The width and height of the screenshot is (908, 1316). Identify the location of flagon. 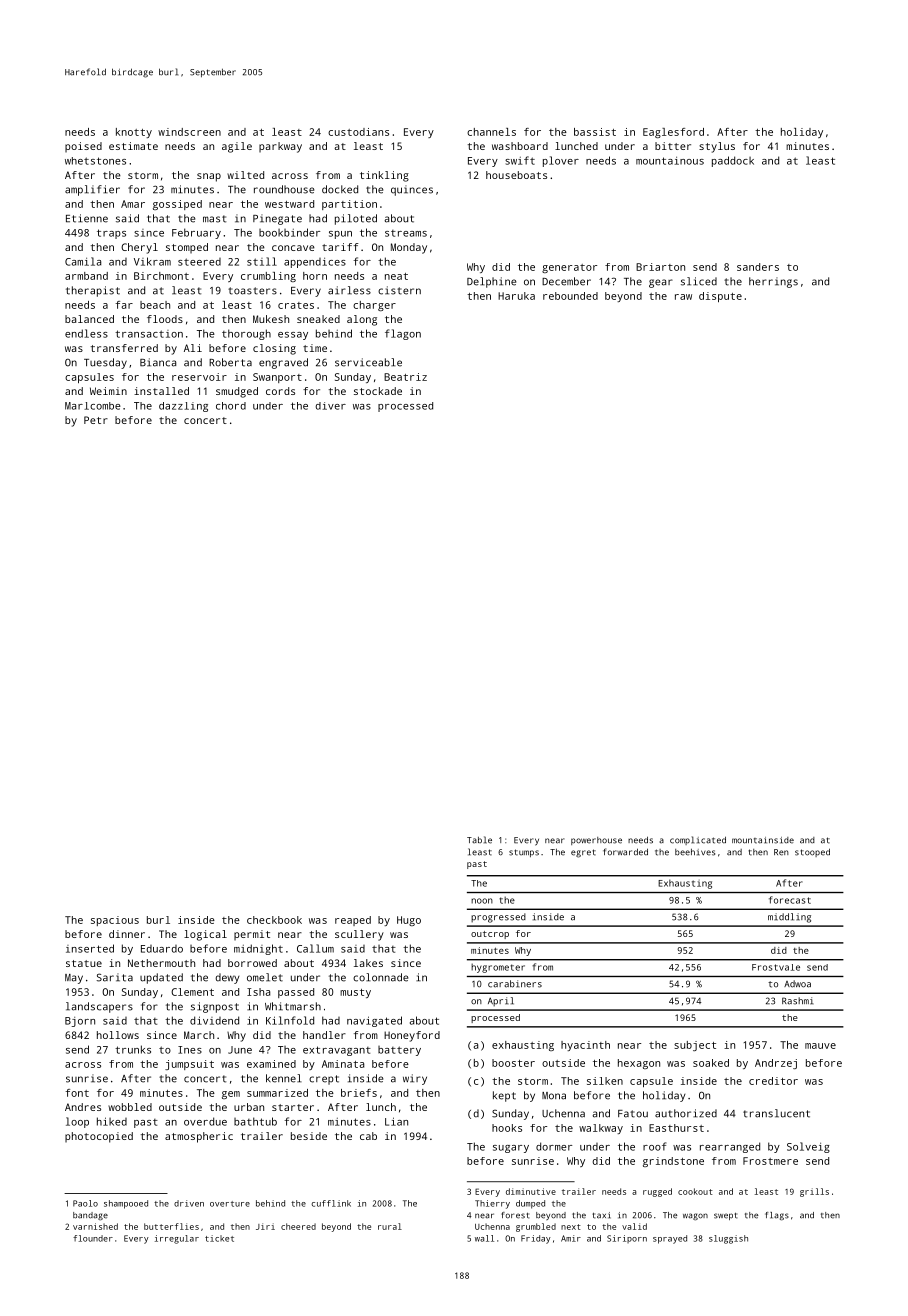
(403, 334).
